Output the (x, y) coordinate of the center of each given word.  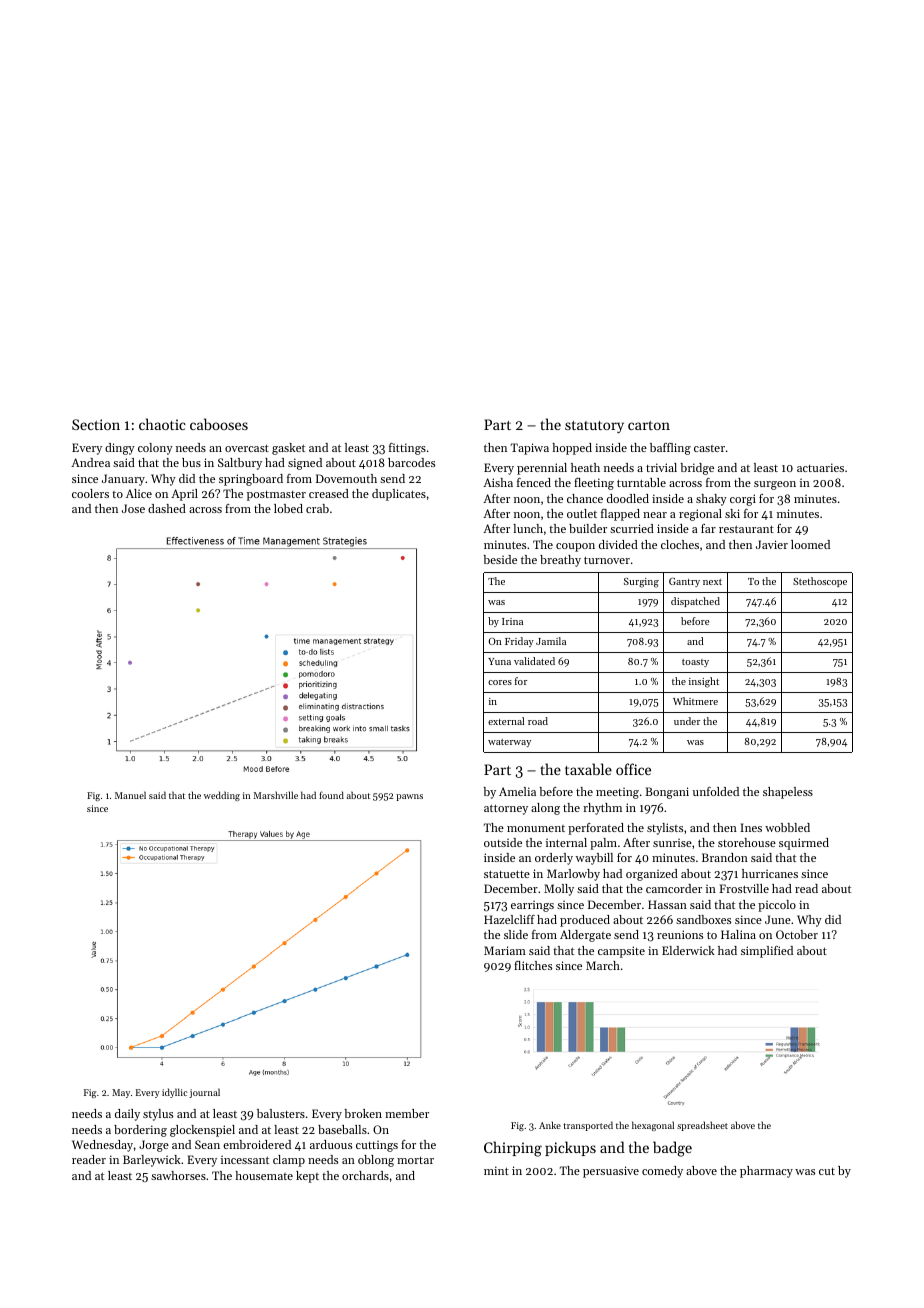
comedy (662, 1172)
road (538, 721)
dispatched (695, 602)
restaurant (746, 529)
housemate (264, 1175)
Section (96, 424)
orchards (365, 1175)
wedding (222, 796)
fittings (407, 449)
